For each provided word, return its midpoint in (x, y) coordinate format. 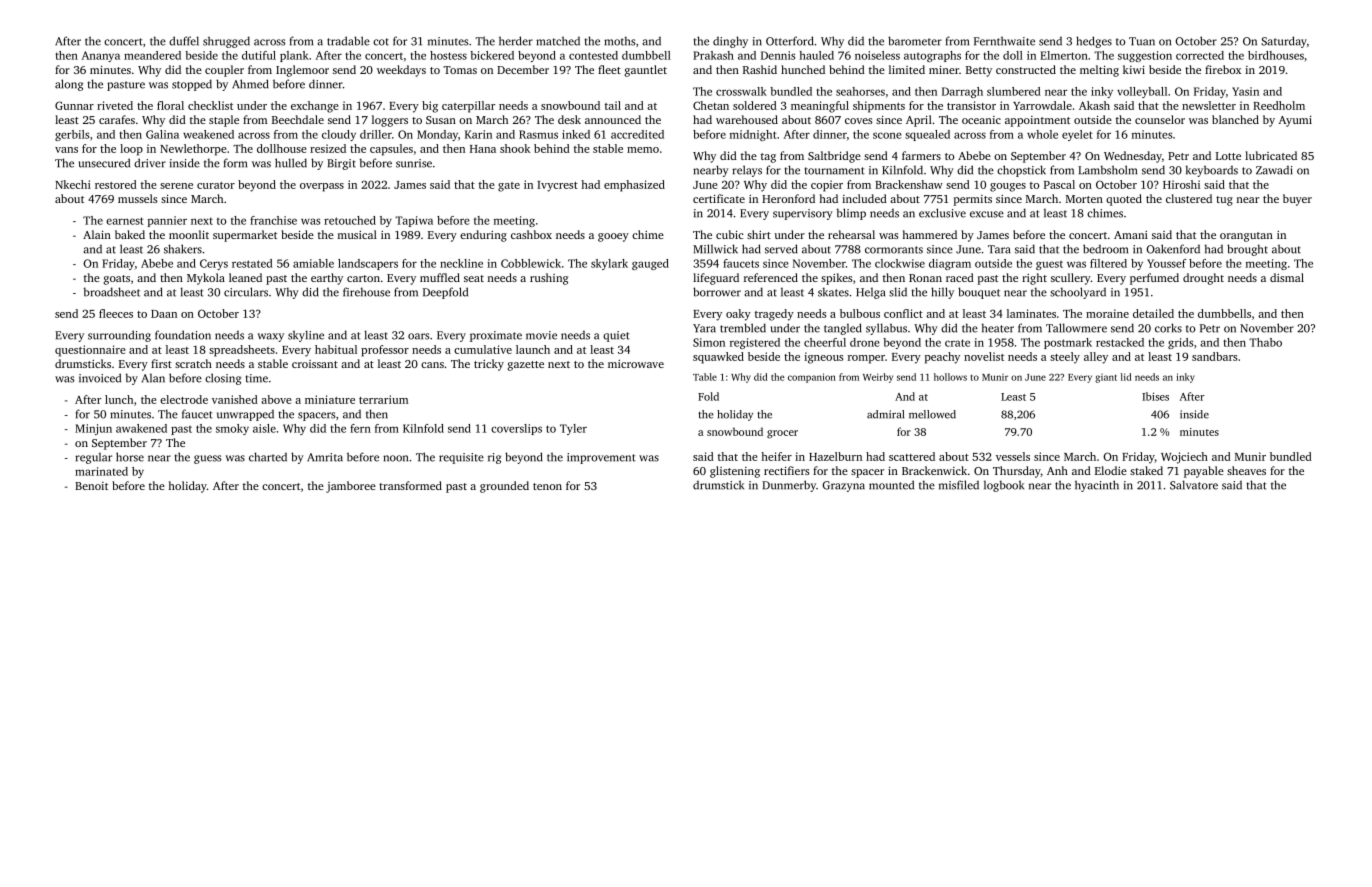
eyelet (1077, 135)
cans (432, 365)
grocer (782, 434)
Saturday (1284, 42)
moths (620, 41)
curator (216, 185)
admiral (885, 414)
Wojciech (1184, 458)
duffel (184, 41)
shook (515, 148)
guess (208, 459)
